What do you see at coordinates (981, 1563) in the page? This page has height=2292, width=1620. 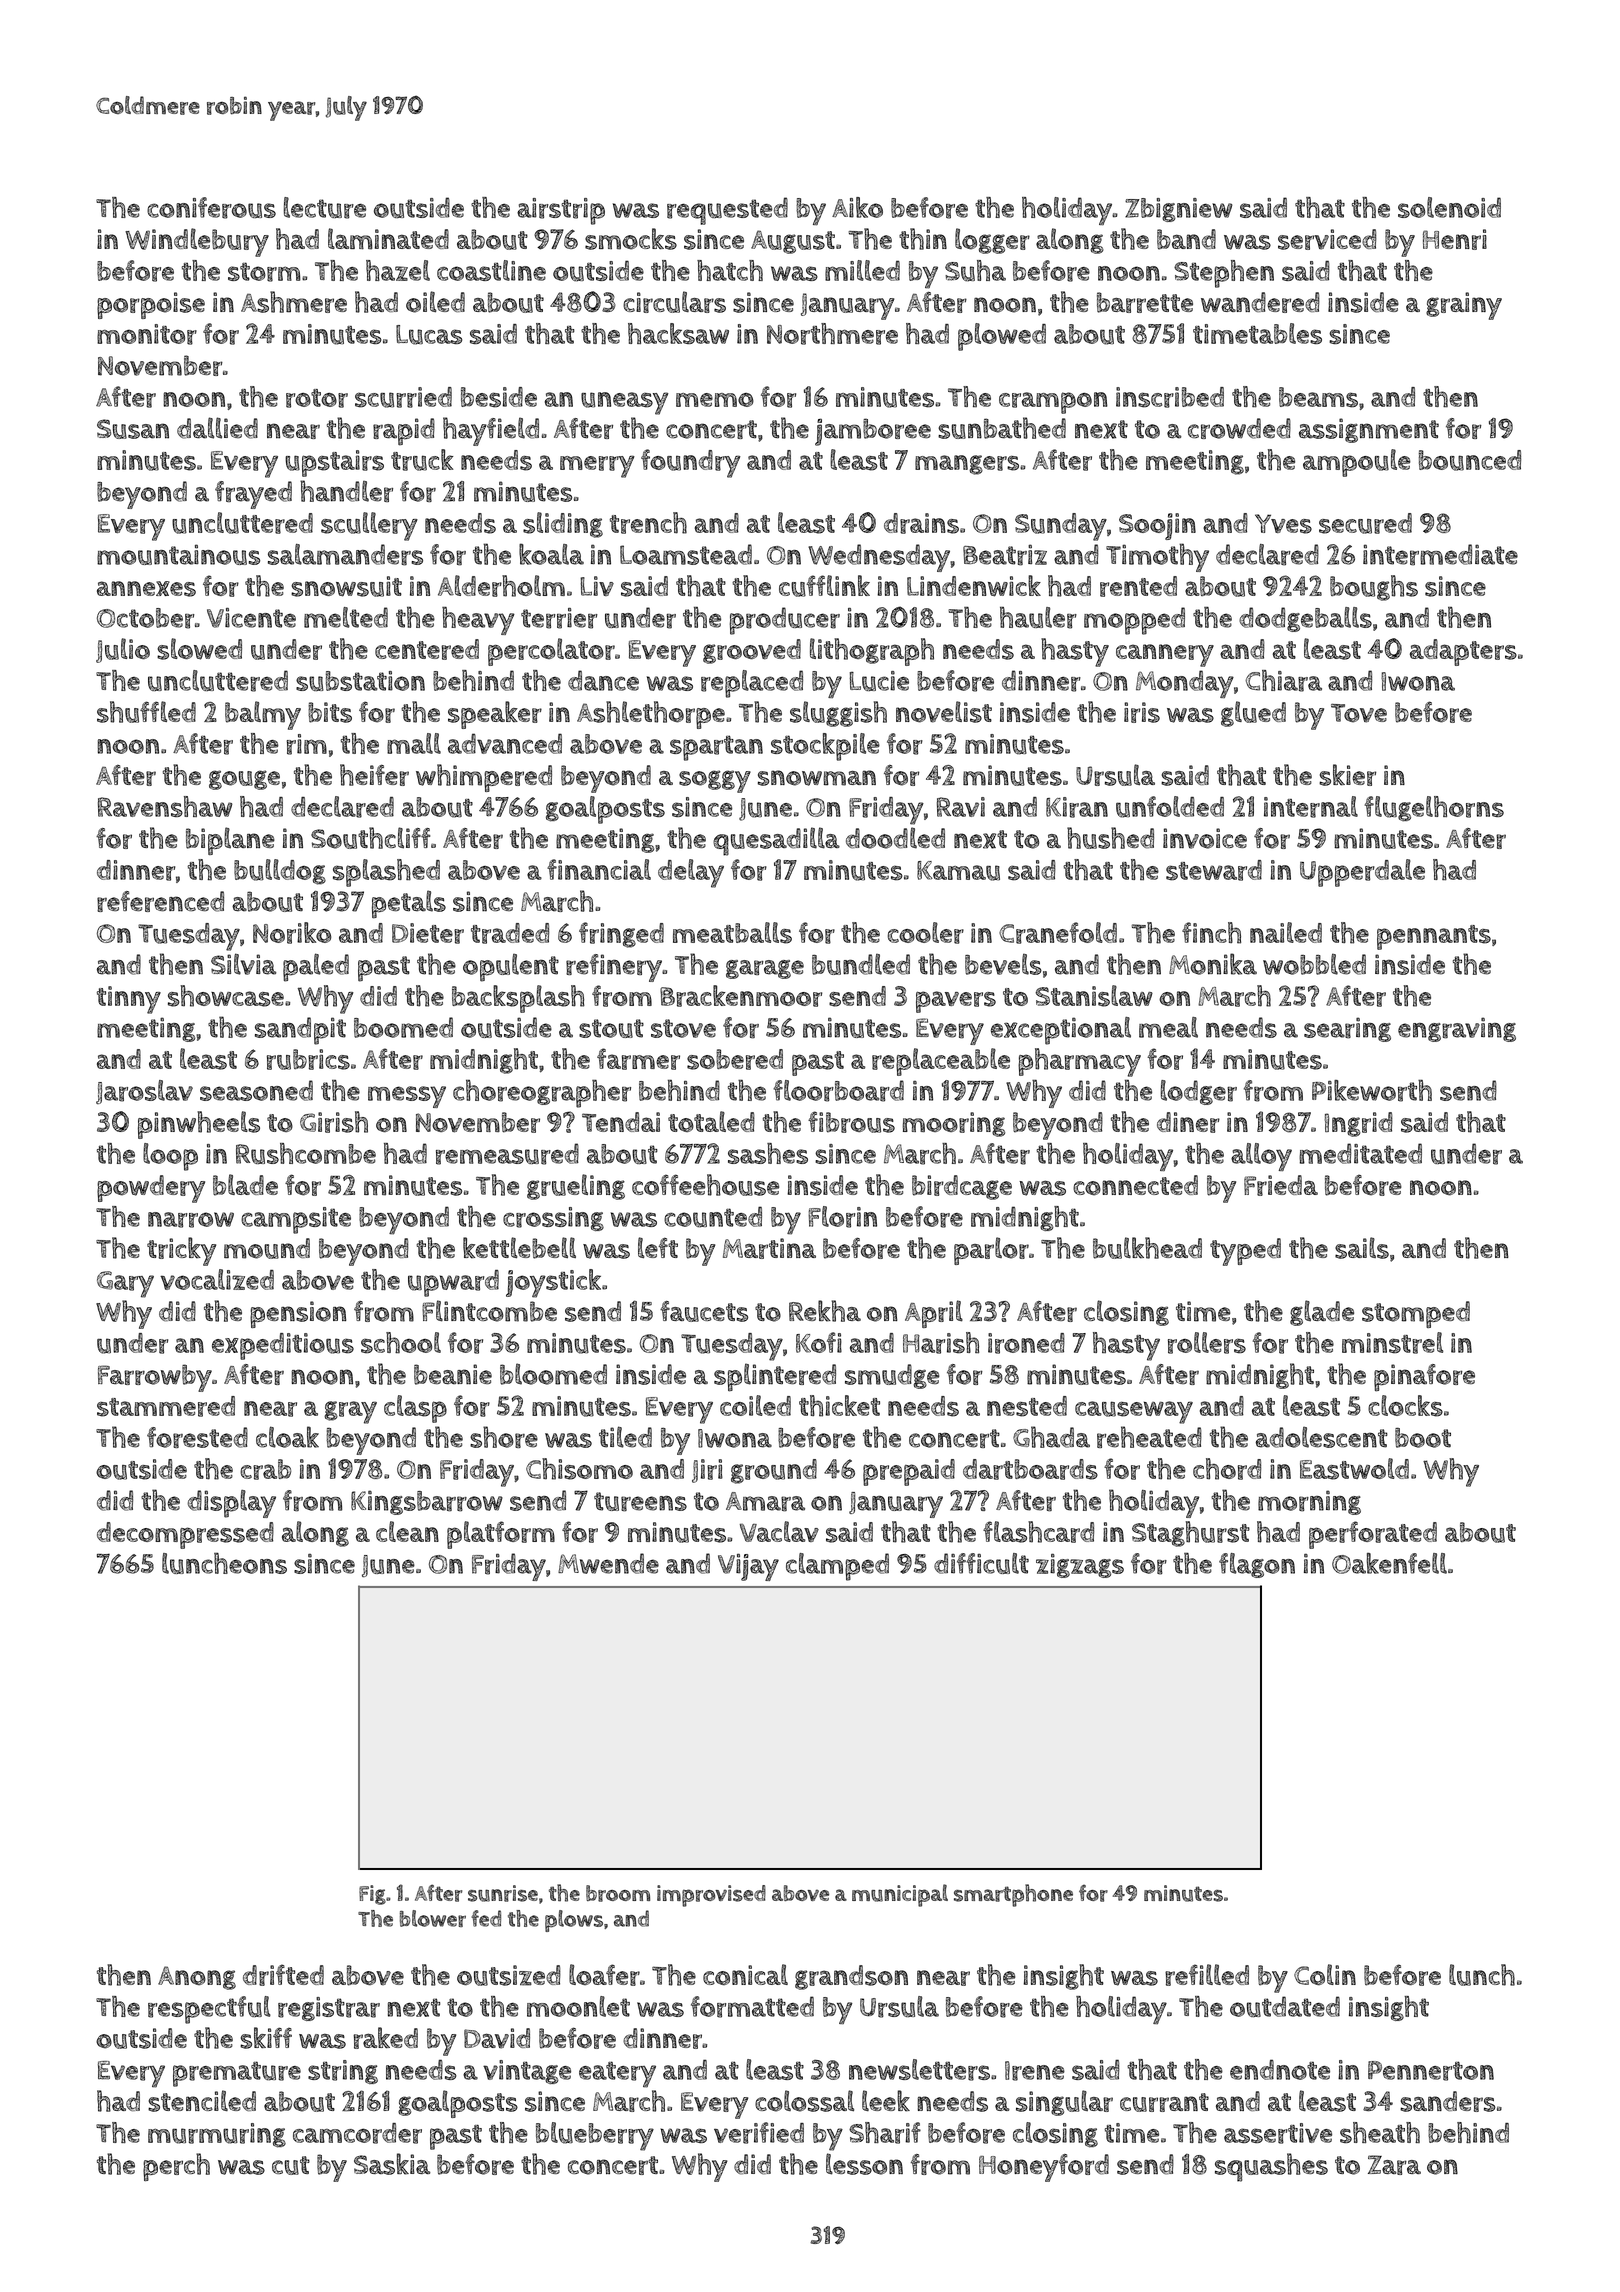 I see `difficult` at bounding box center [981, 1563].
